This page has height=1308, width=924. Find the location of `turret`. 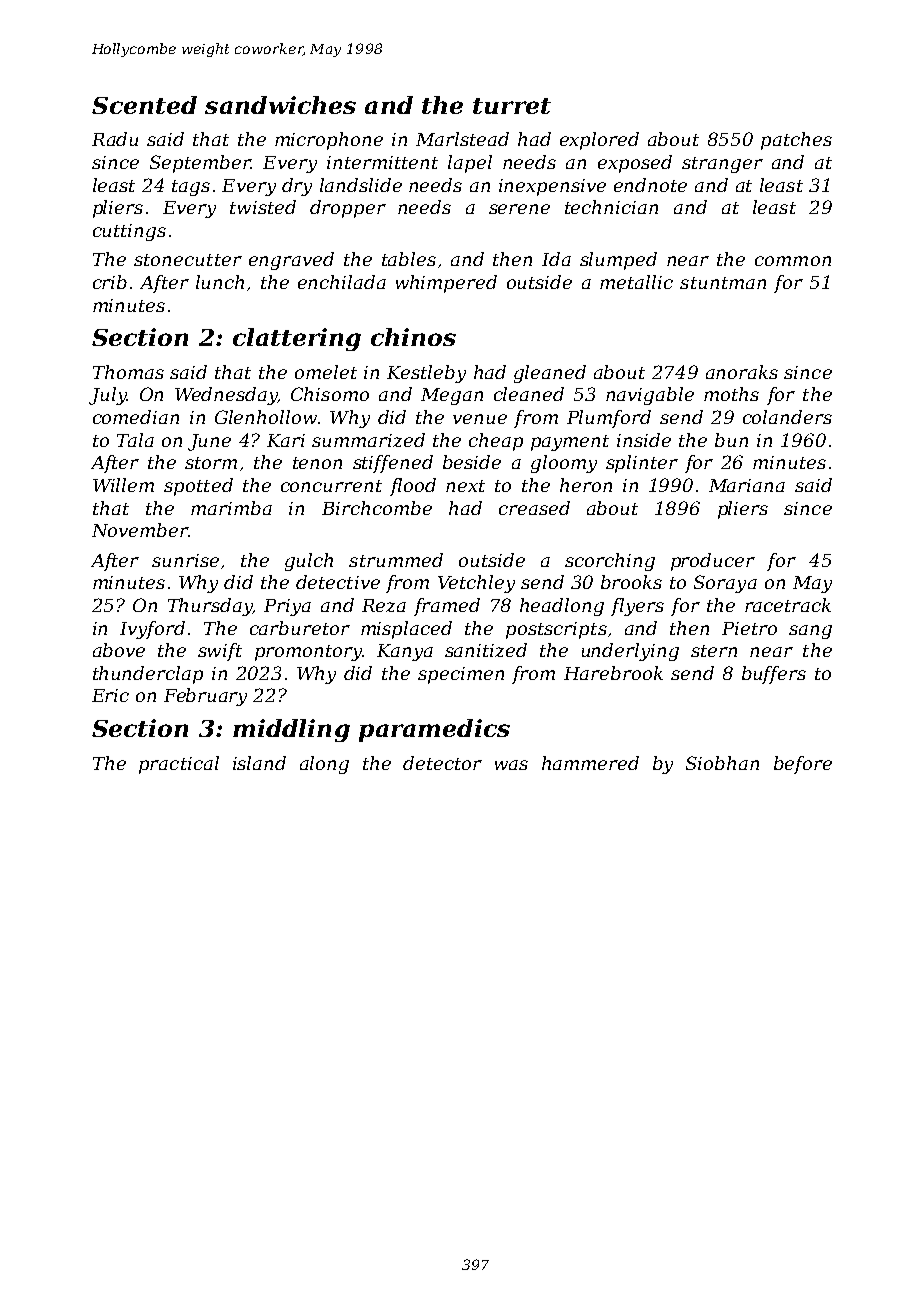

turret is located at coordinates (512, 106).
